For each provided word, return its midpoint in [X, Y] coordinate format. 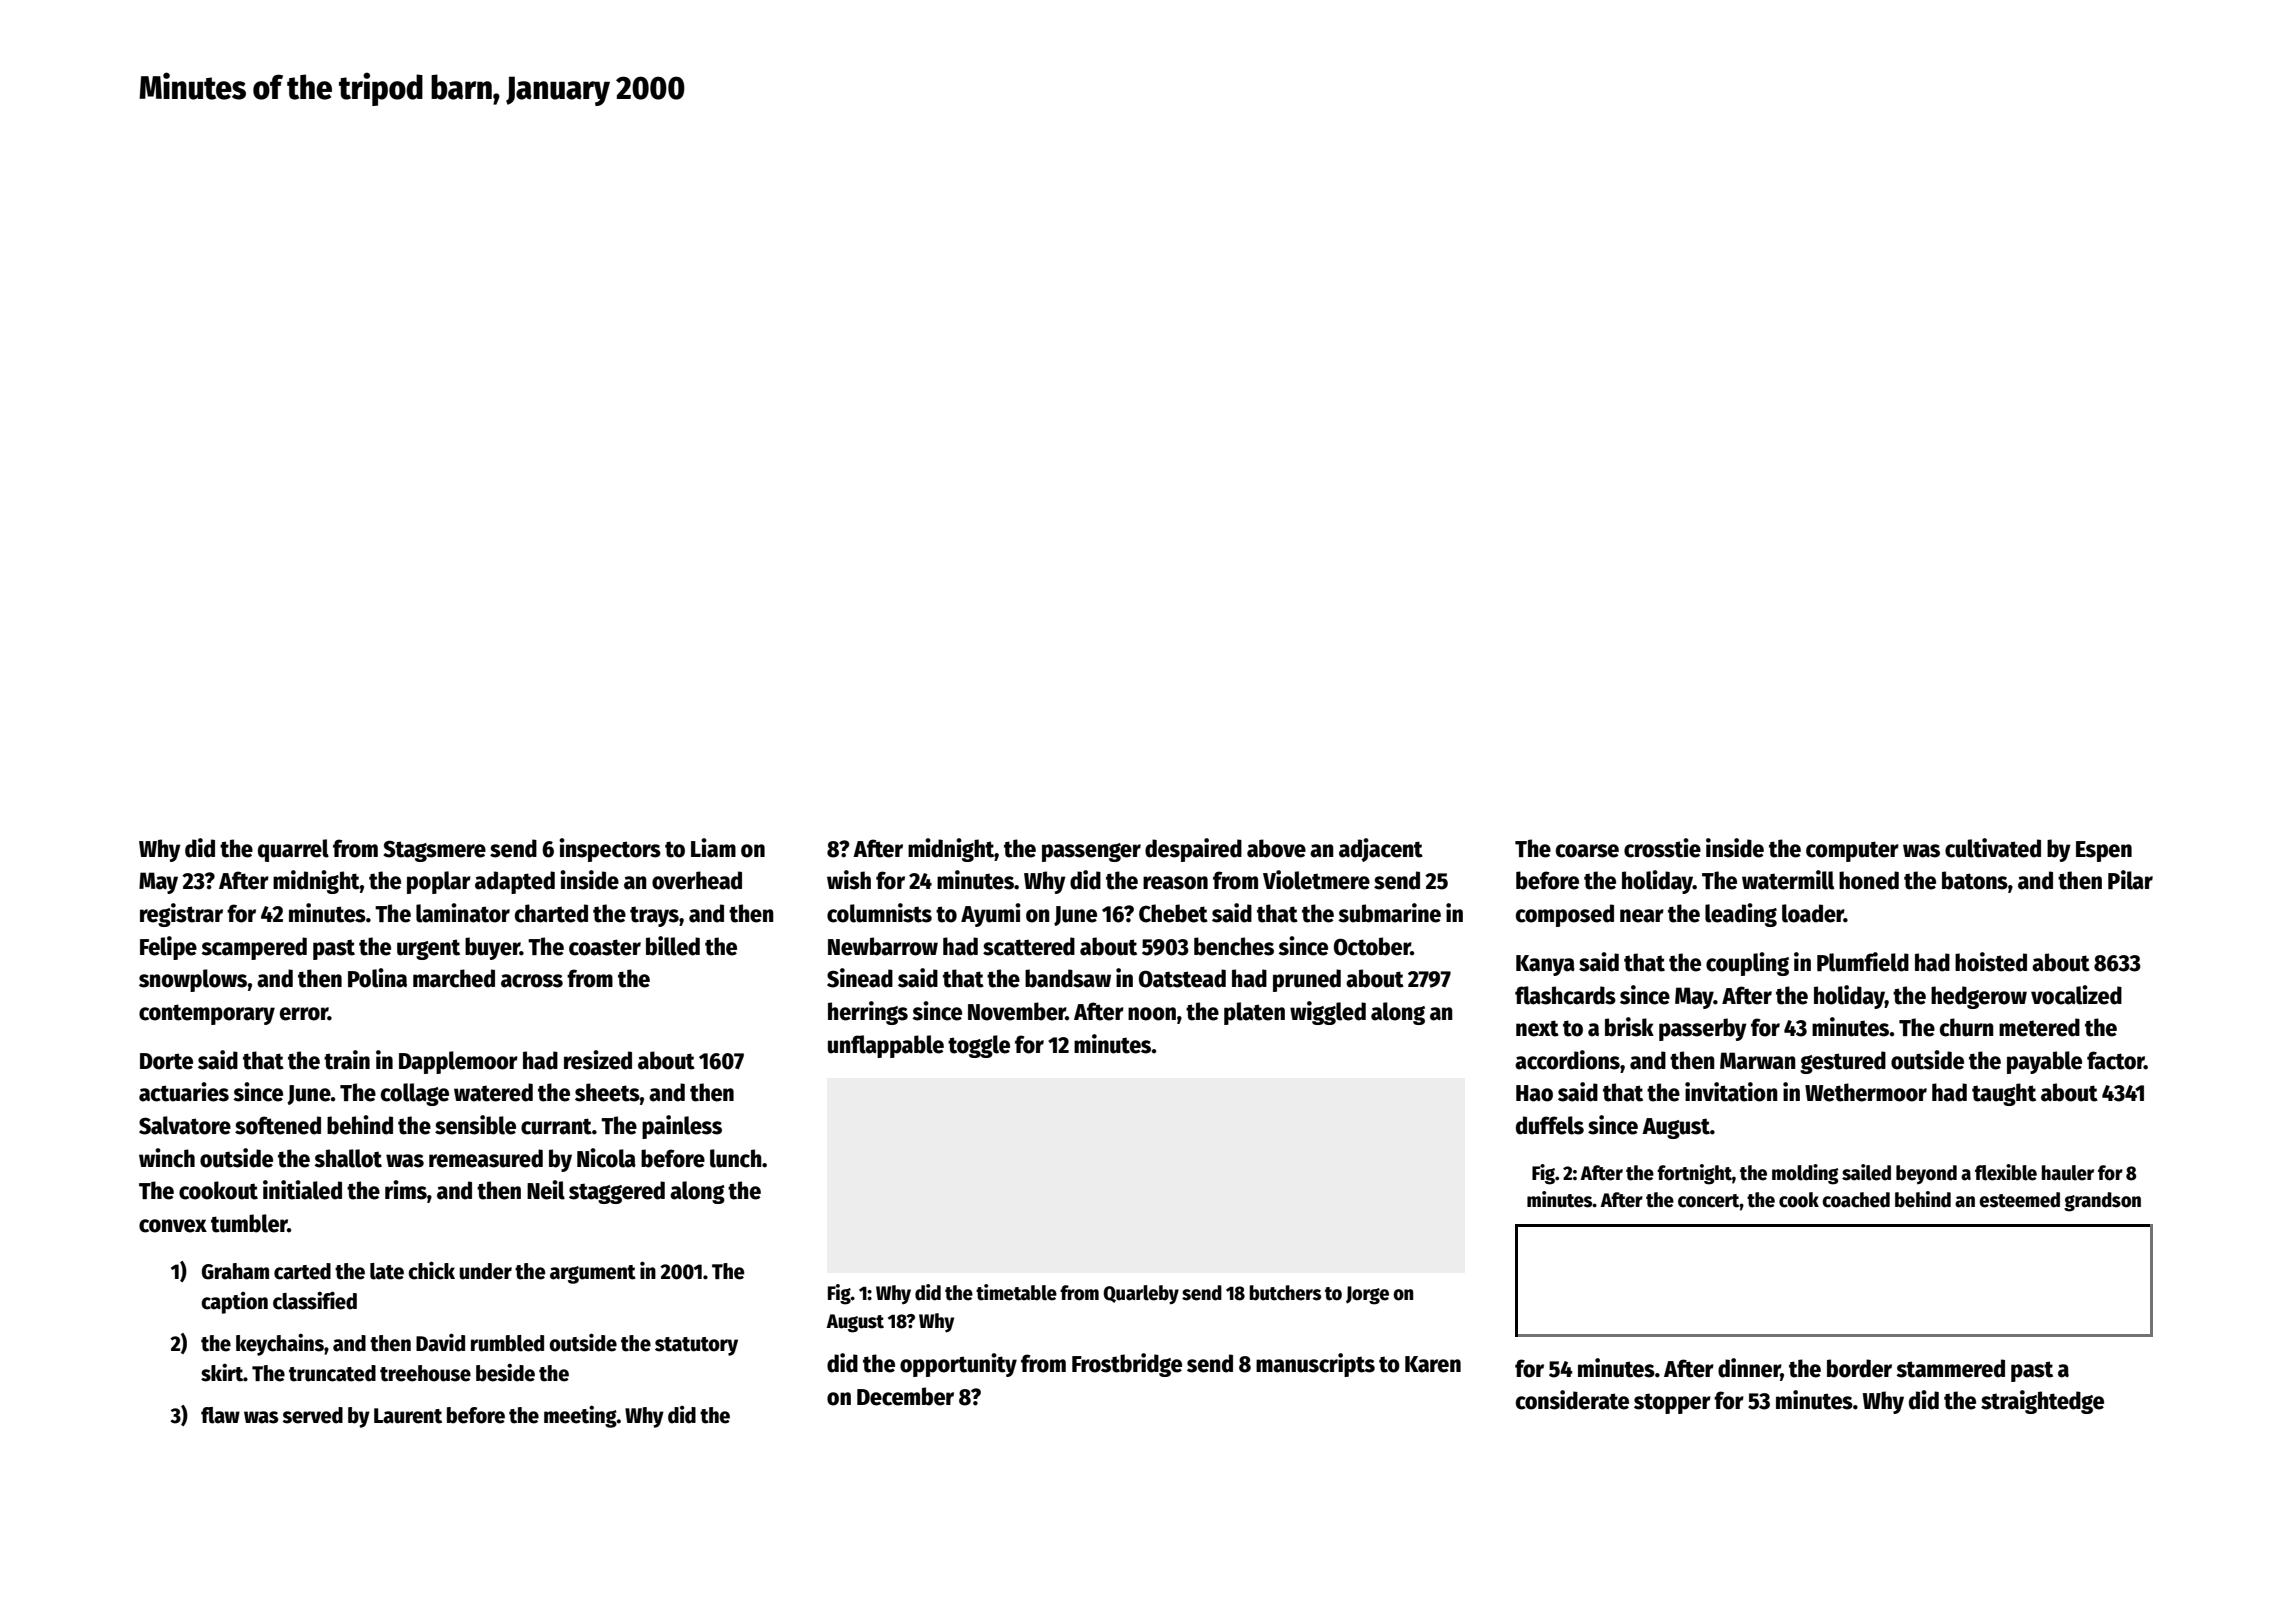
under [485, 1271]
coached [1856, 1200]
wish [849, 880]
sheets [607, 1092]
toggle [979, 1046]
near [1642, 916]
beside [505, 1372]
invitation [1731, 1092]
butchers [1285, 1293]
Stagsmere [434, 851]
